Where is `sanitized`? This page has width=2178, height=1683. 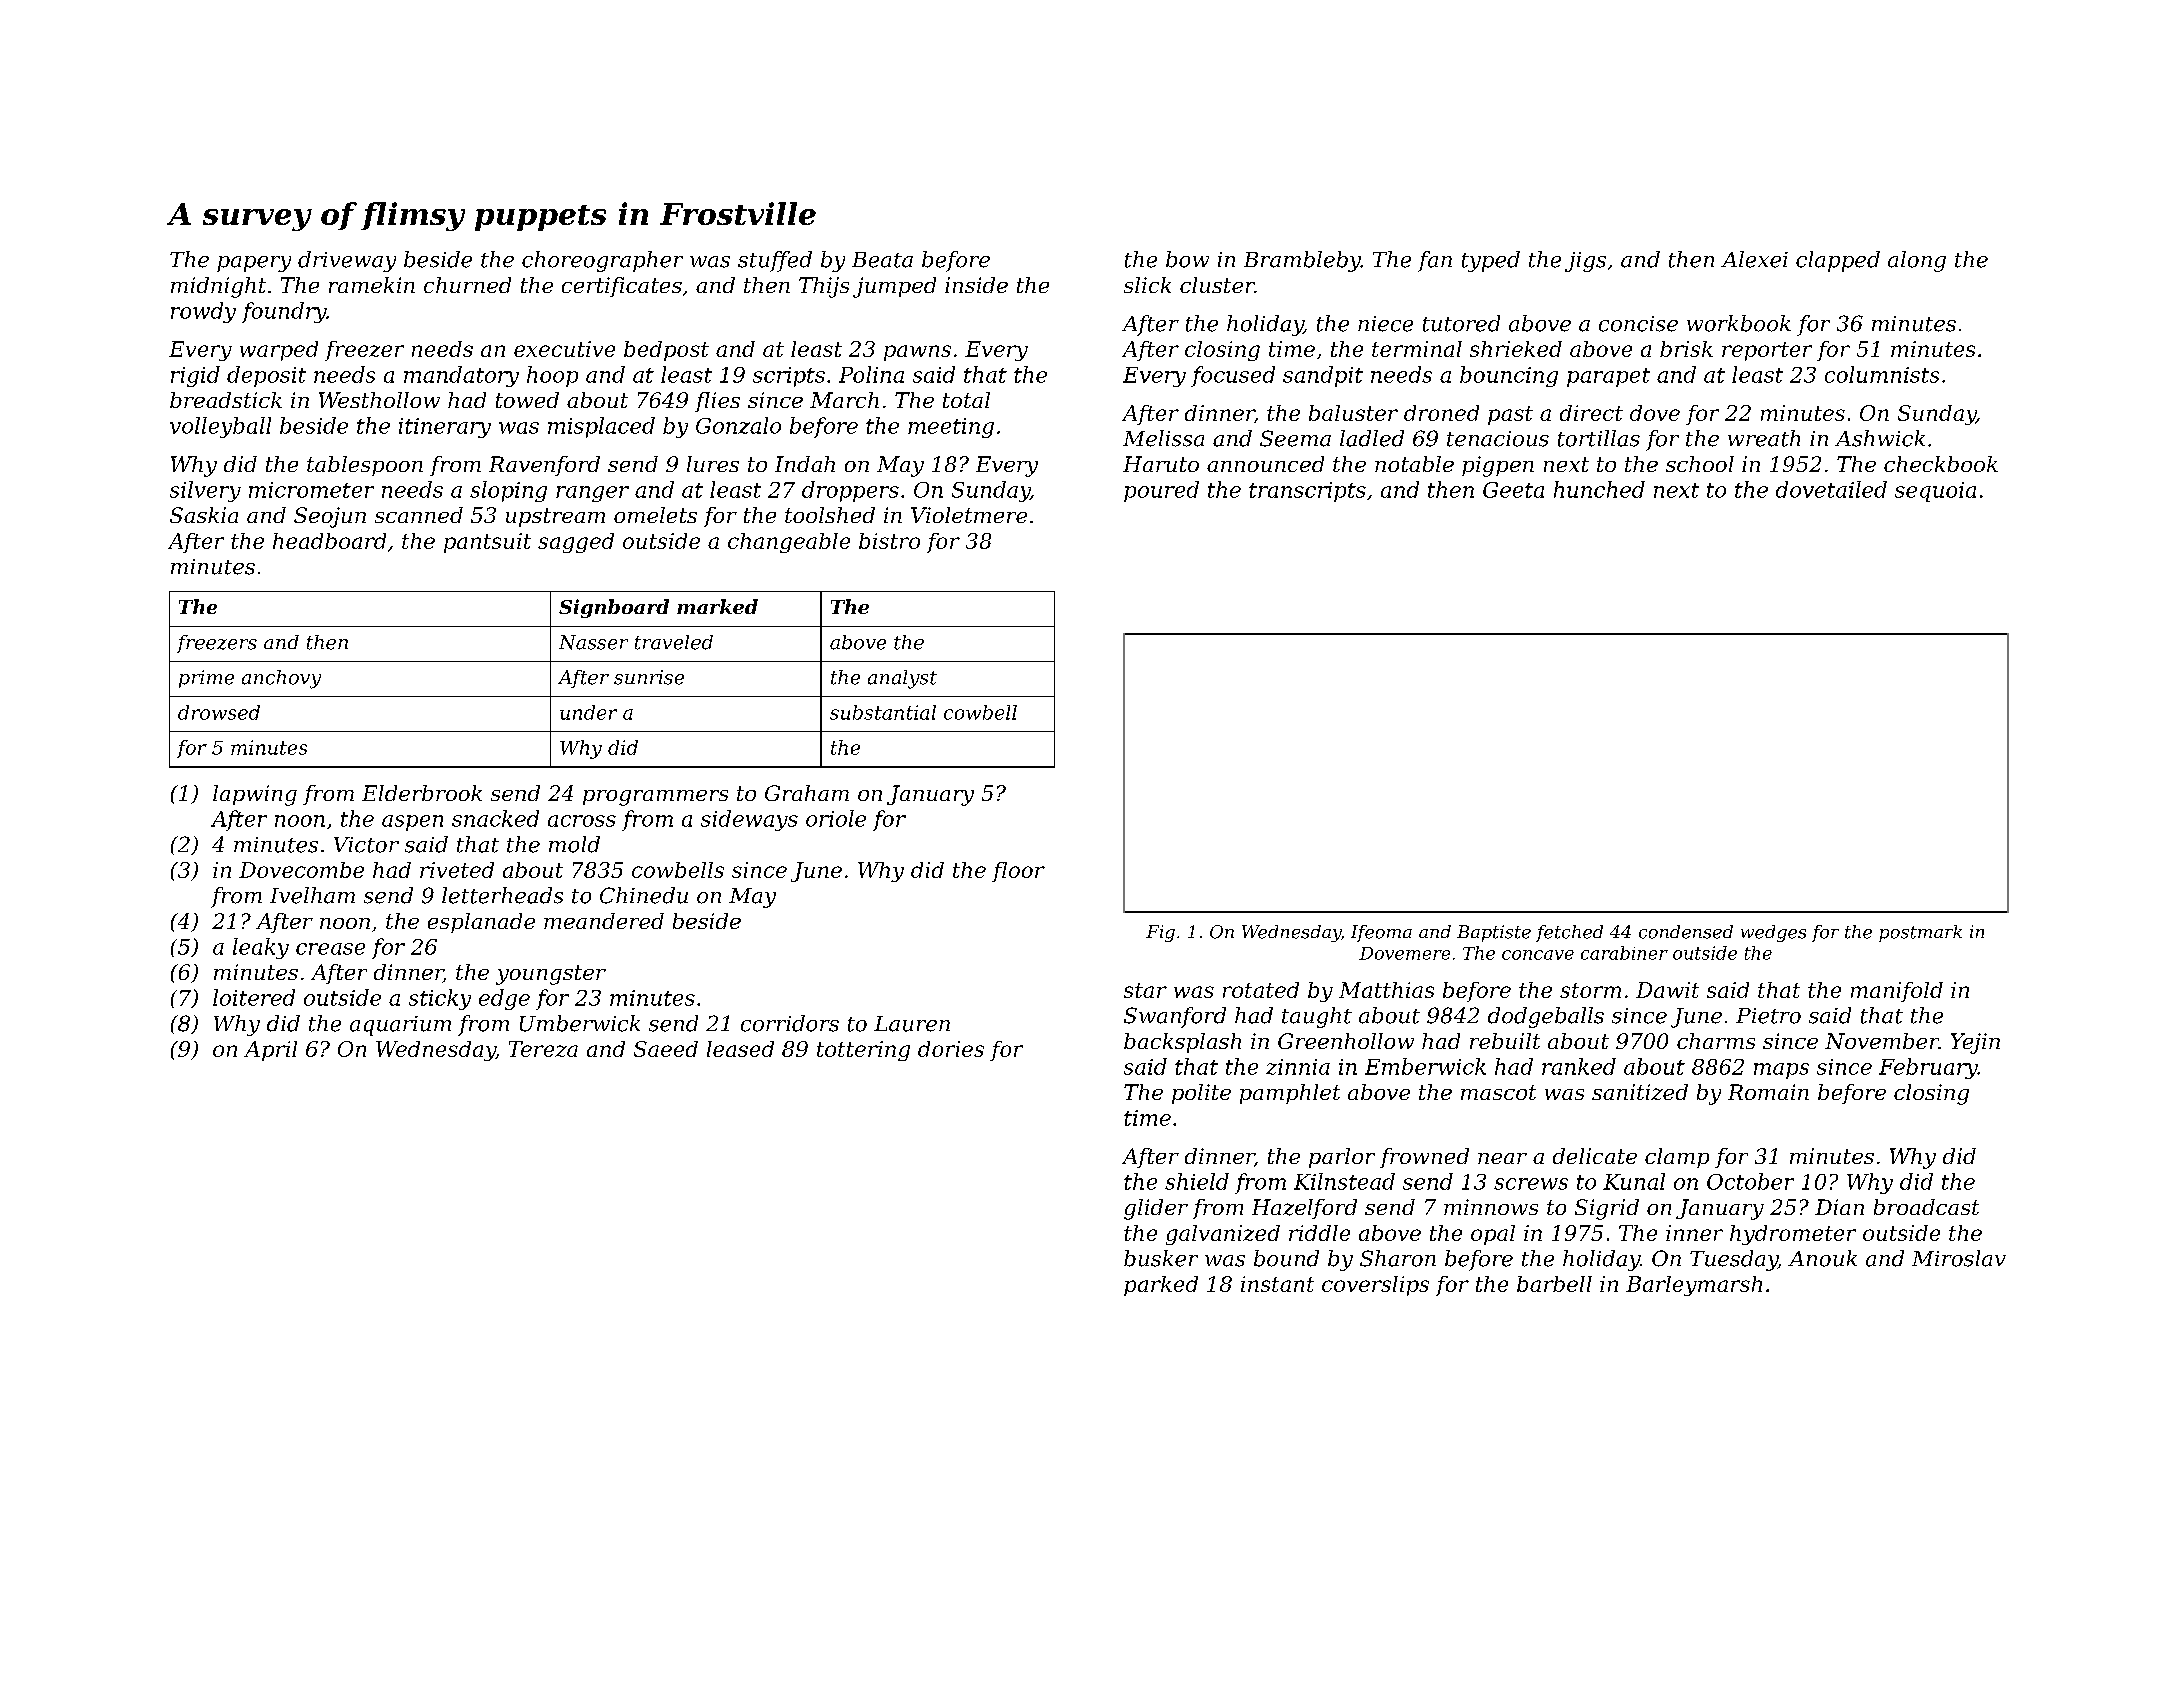 sanitized is located at coordinates (1640, 1092).
